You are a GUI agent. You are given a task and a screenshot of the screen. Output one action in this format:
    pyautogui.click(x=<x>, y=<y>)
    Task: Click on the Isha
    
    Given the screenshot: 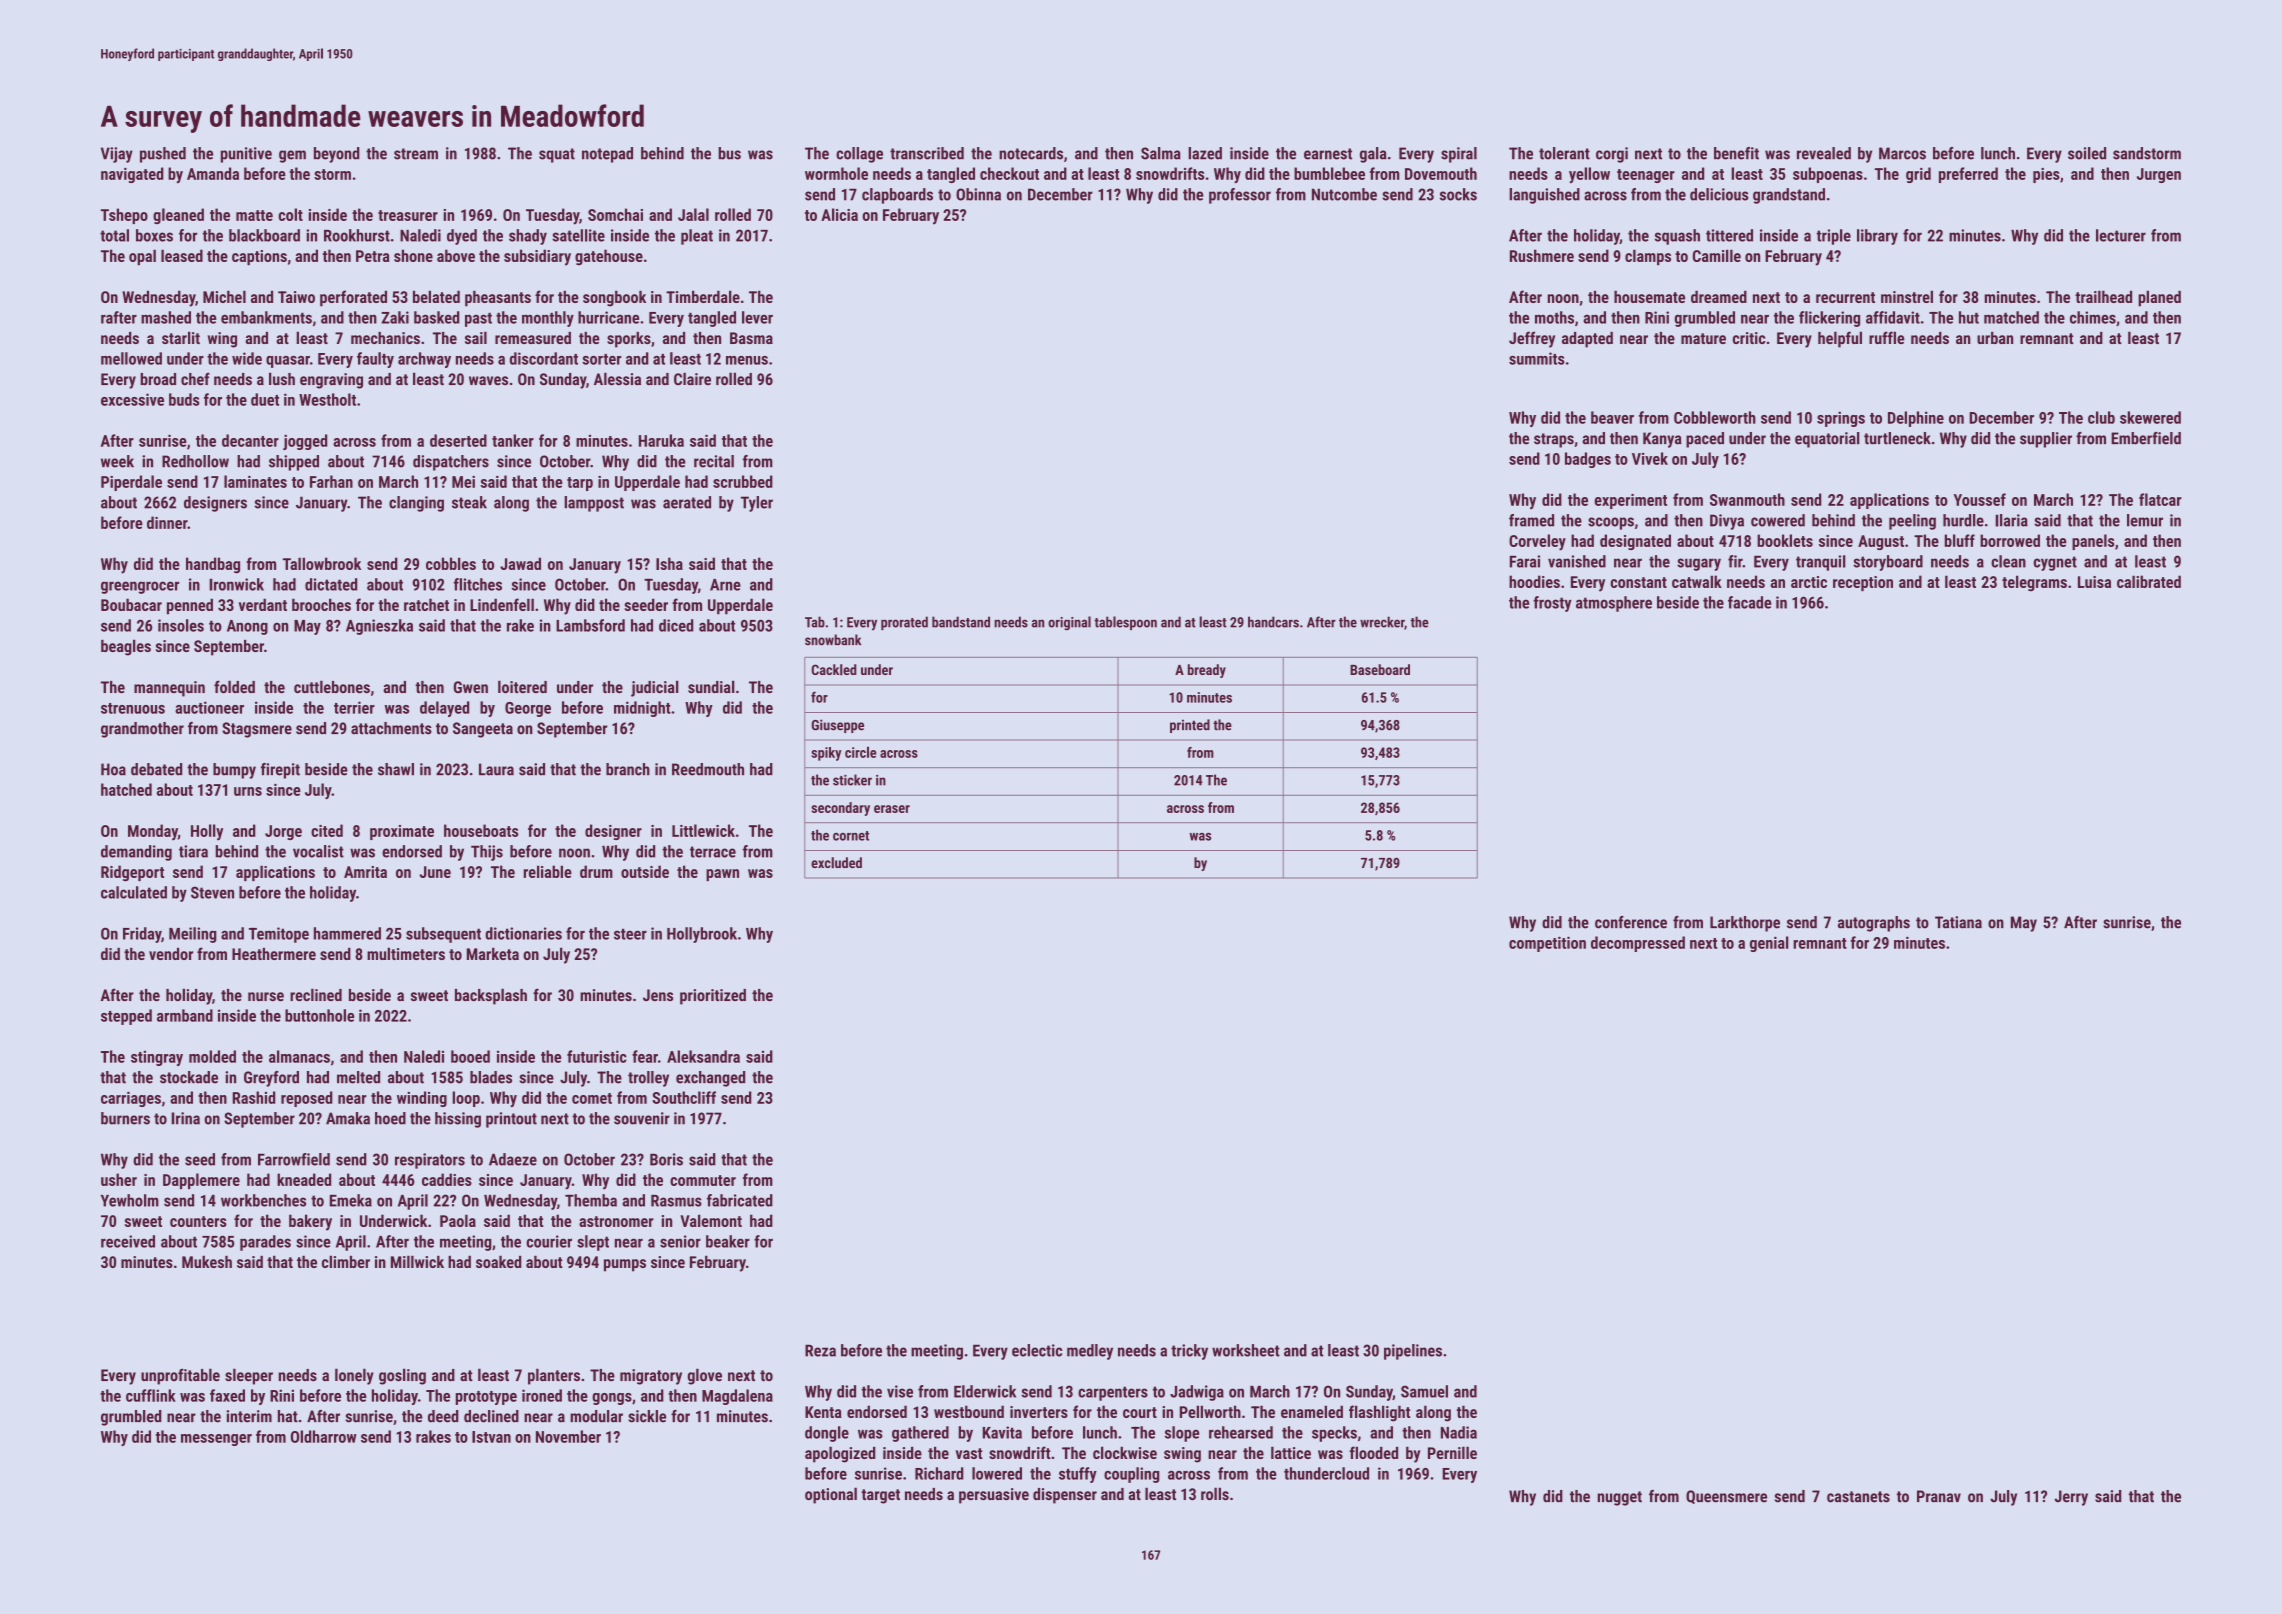 What is the action you would take?
    pyautogui.click(x=669, y=563)
